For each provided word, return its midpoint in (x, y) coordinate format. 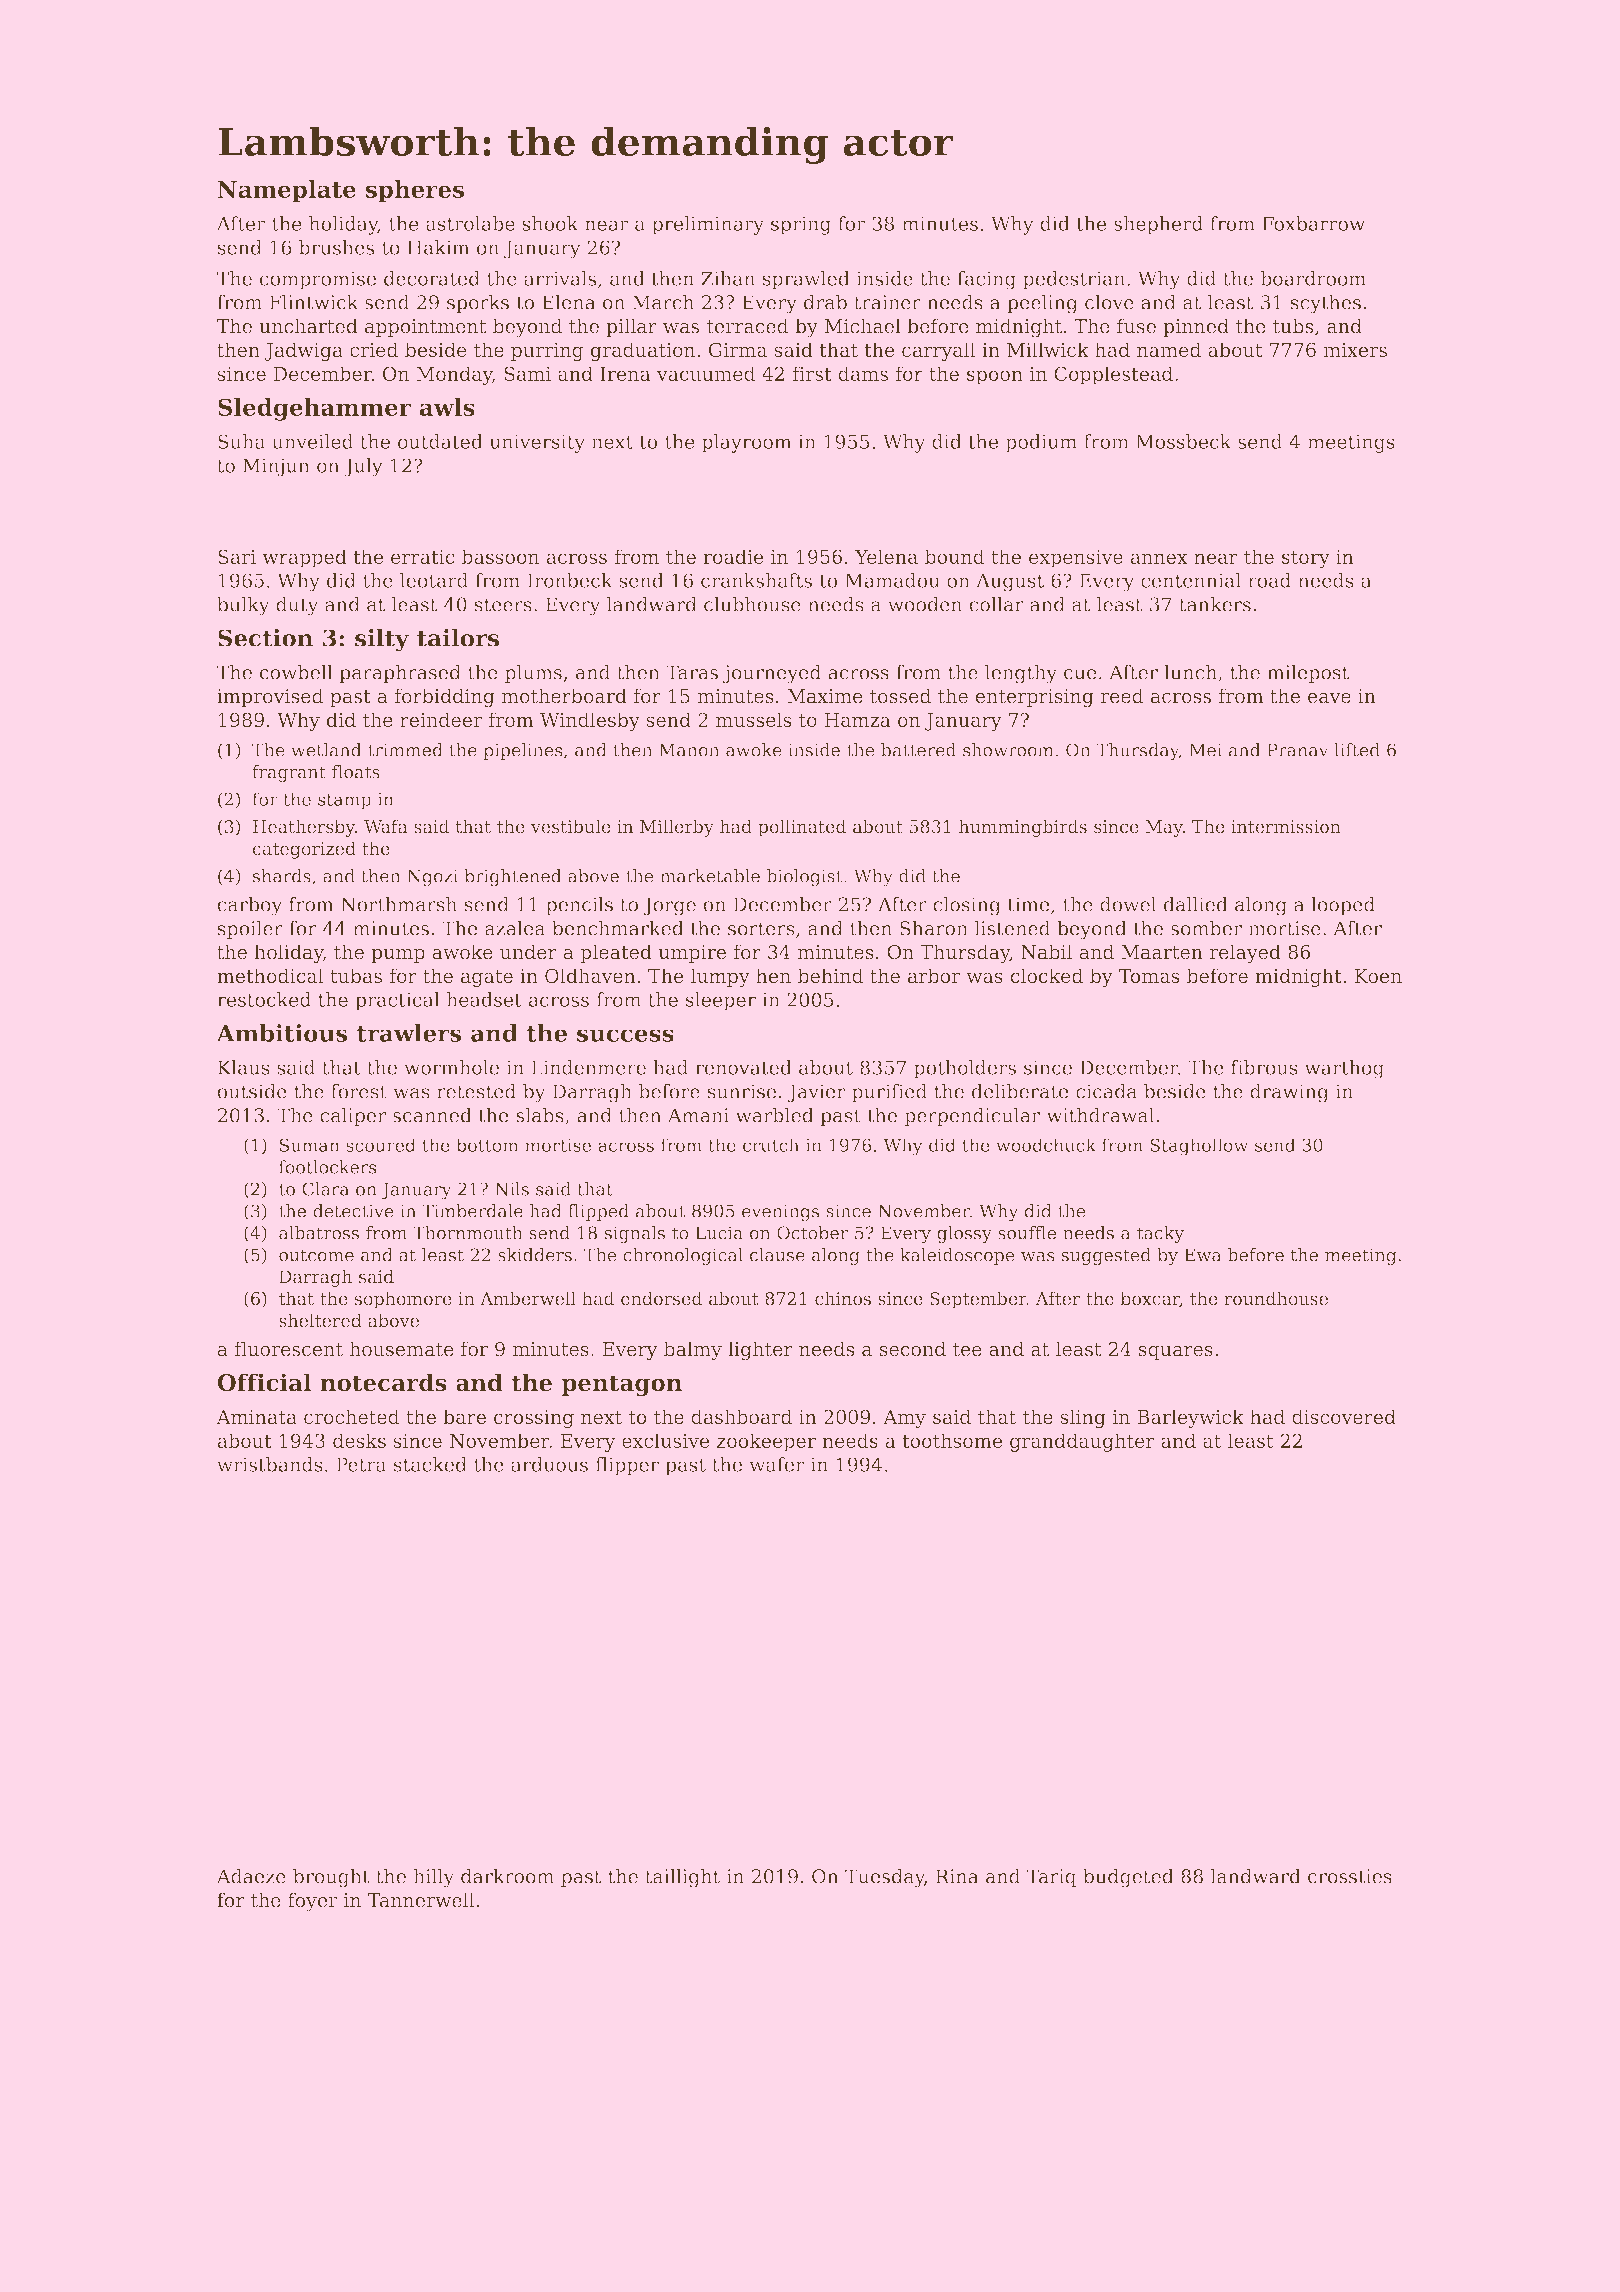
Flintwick (314, 302)
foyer (312, 1902)
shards (282, 876)
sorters (761, 929)
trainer (887, 302)
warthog (1344, 1069)
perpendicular (972, 1117)
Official (264, 1382)
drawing (1289, 1093)
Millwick (1048, 349)
